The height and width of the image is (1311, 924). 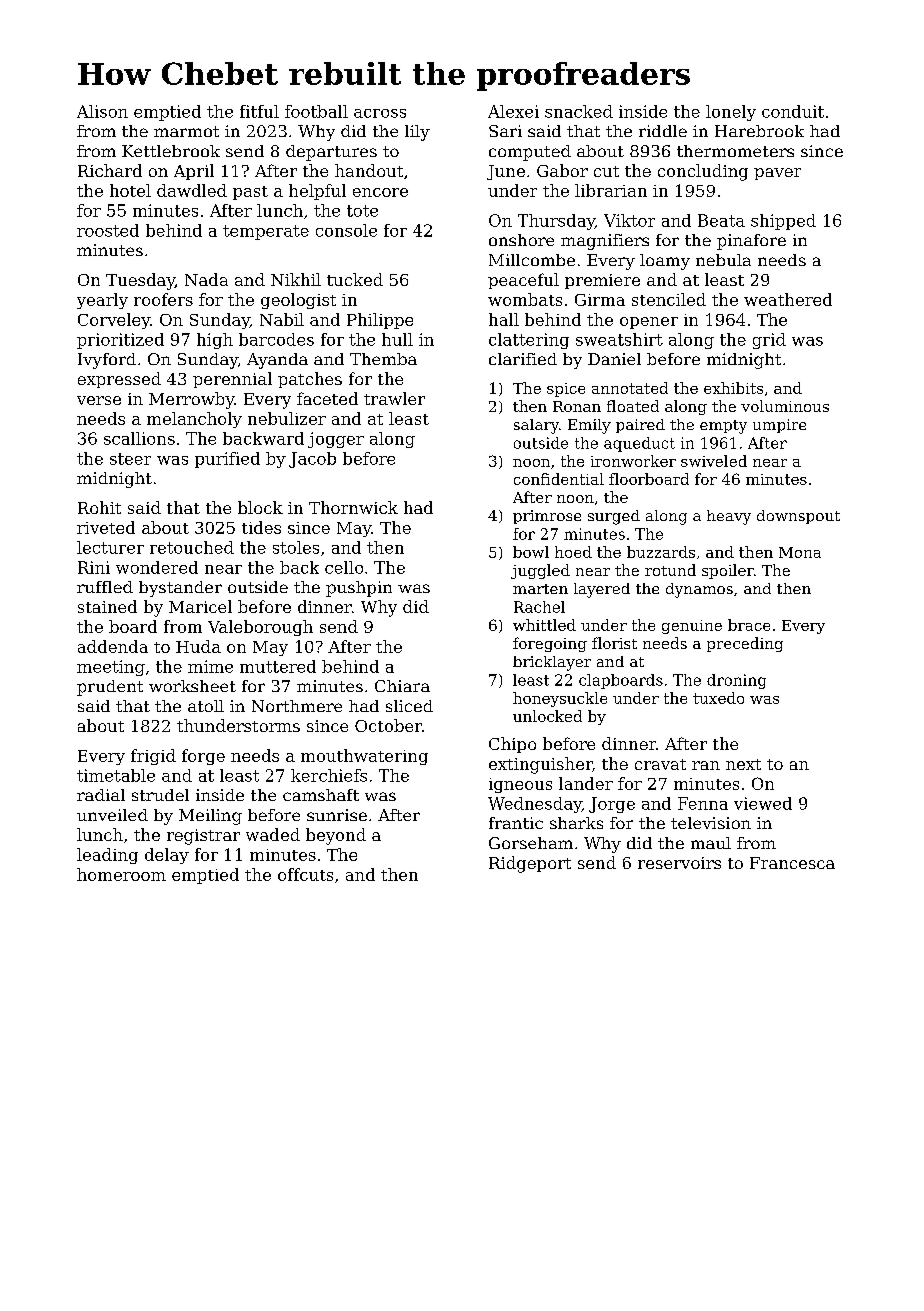 What do you see at coordinates (194, 172) in the image?
I see `April` at bounding box center [194, 172].
